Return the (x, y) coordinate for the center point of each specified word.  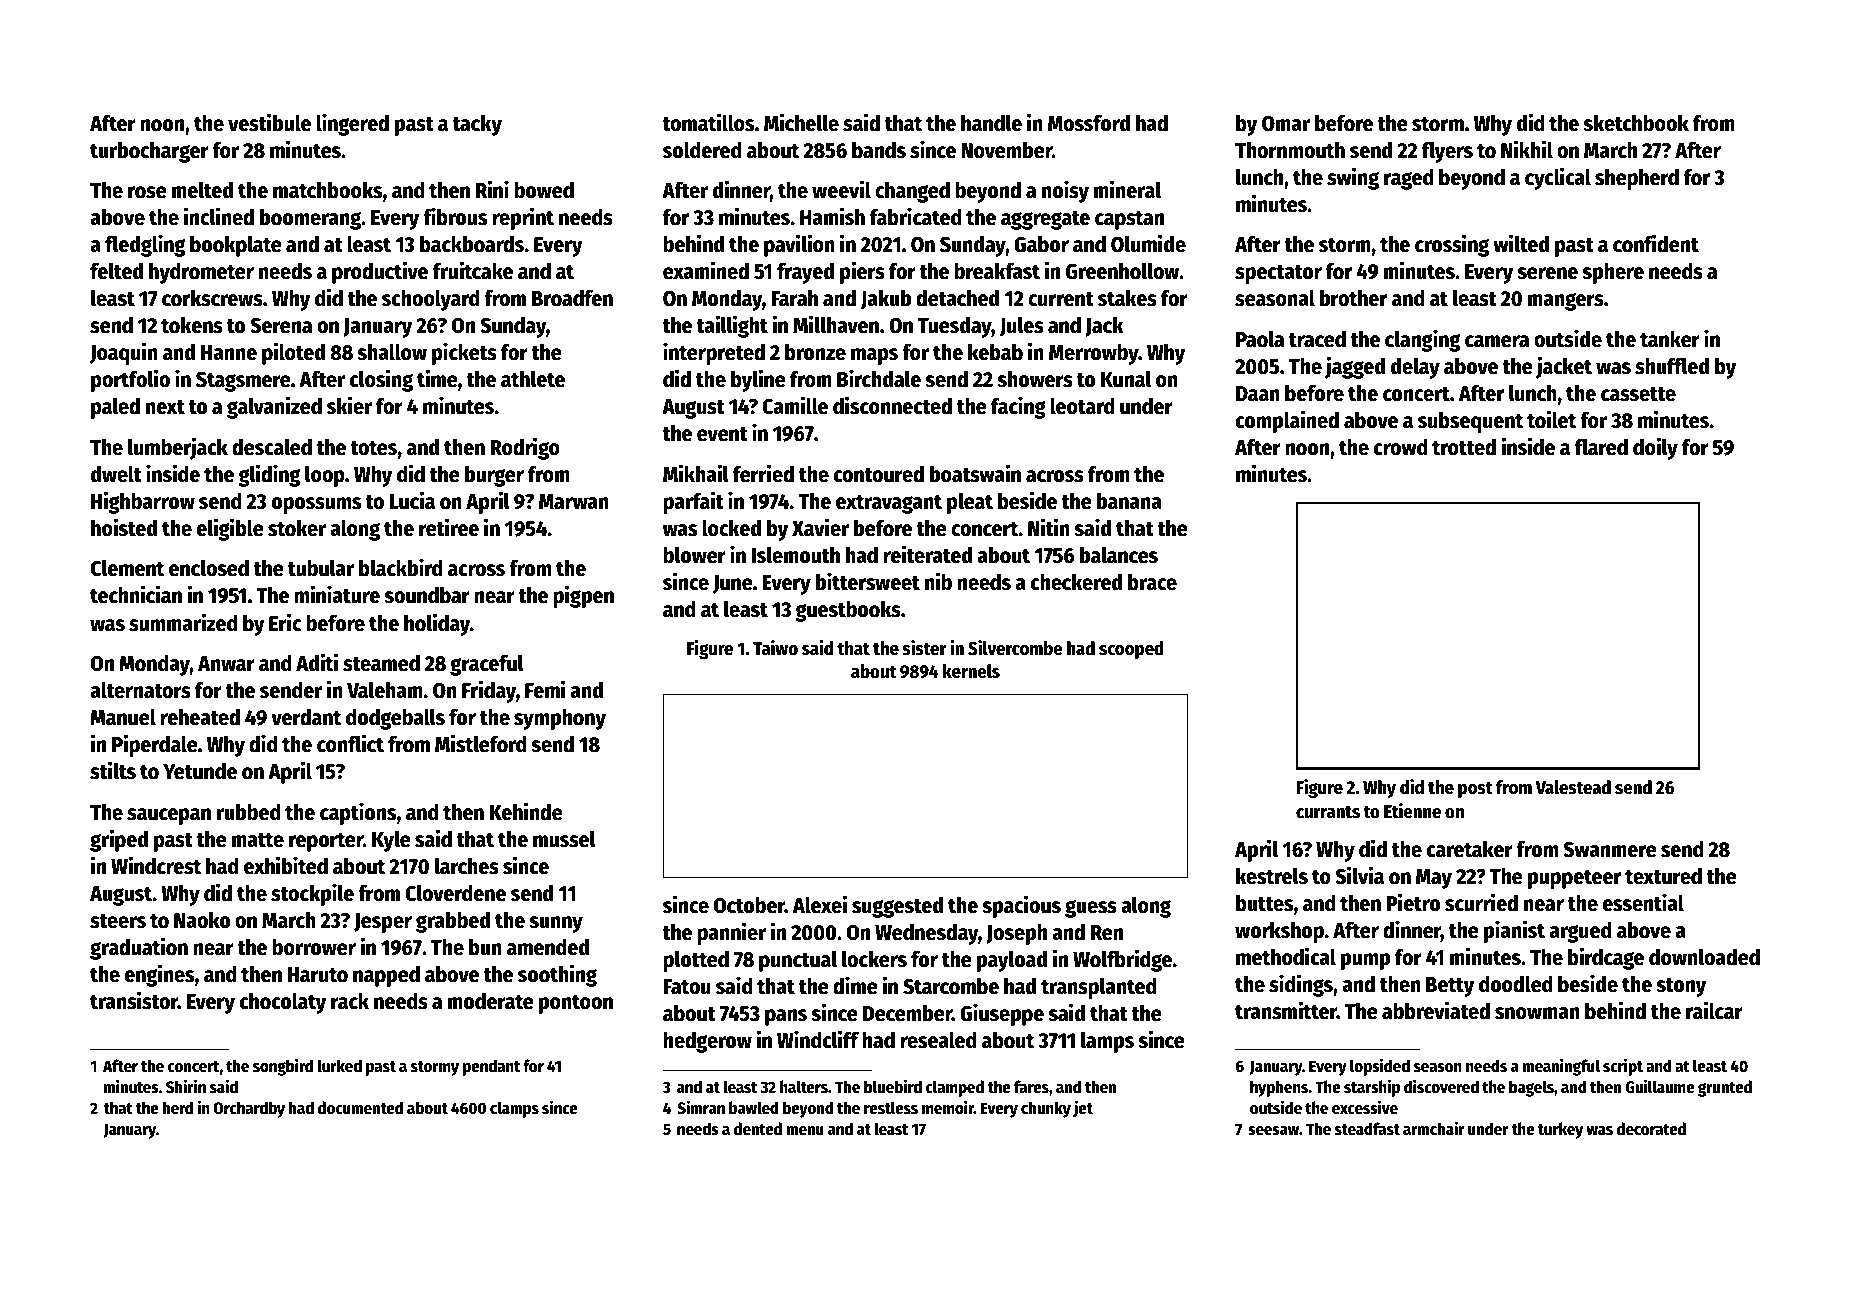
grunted (1725, 1088)
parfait (693, 502)
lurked (339, 1066)
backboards (472, 244)
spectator (1278, 274)
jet (1083, 1109)
